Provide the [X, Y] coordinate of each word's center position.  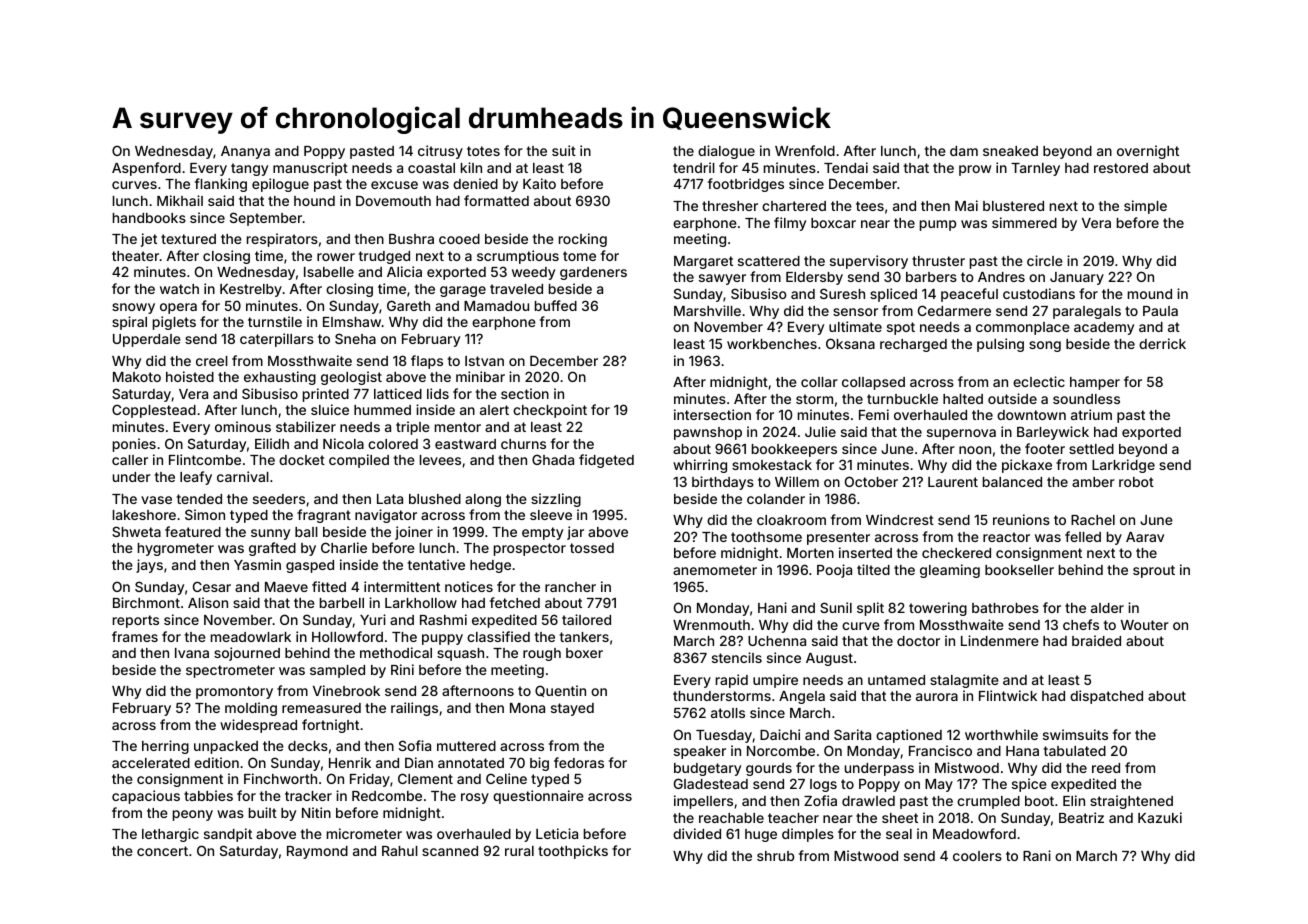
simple [1145, 207]
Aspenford [146, 169]
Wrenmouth [711, 625]
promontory [234, 692]
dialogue [726, 152]
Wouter [1145, 625]
